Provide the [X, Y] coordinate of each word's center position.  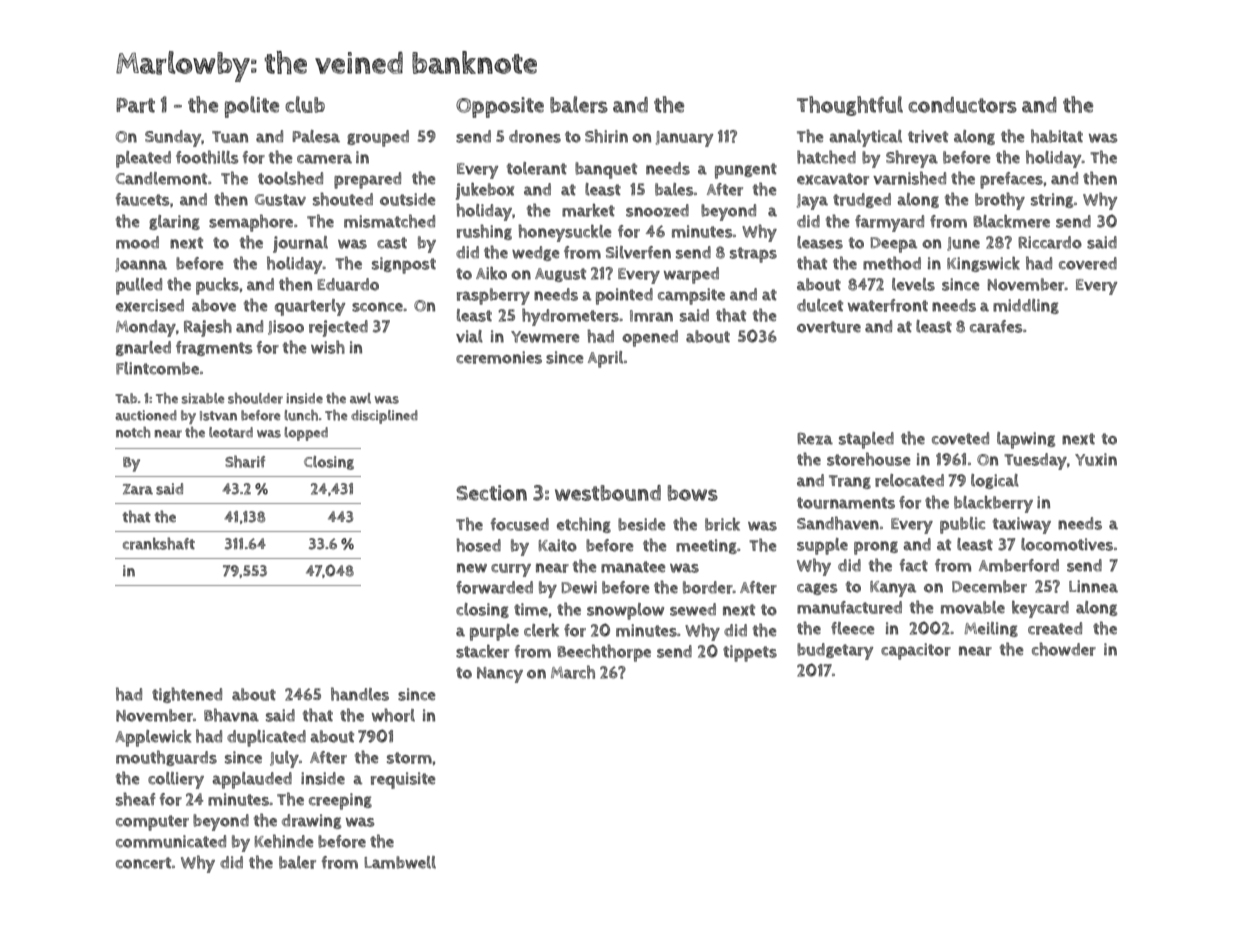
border [708, 587]
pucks [217, 286]
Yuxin [1096, 459]
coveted [960, 438]
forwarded [494, 587]
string [1052, 200]
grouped [378, 138]
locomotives [1067, 544]
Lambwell [400, 862]
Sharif [245, 461]
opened [650, 338]
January [684, 139]
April [605, 359]
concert [143, 863]
